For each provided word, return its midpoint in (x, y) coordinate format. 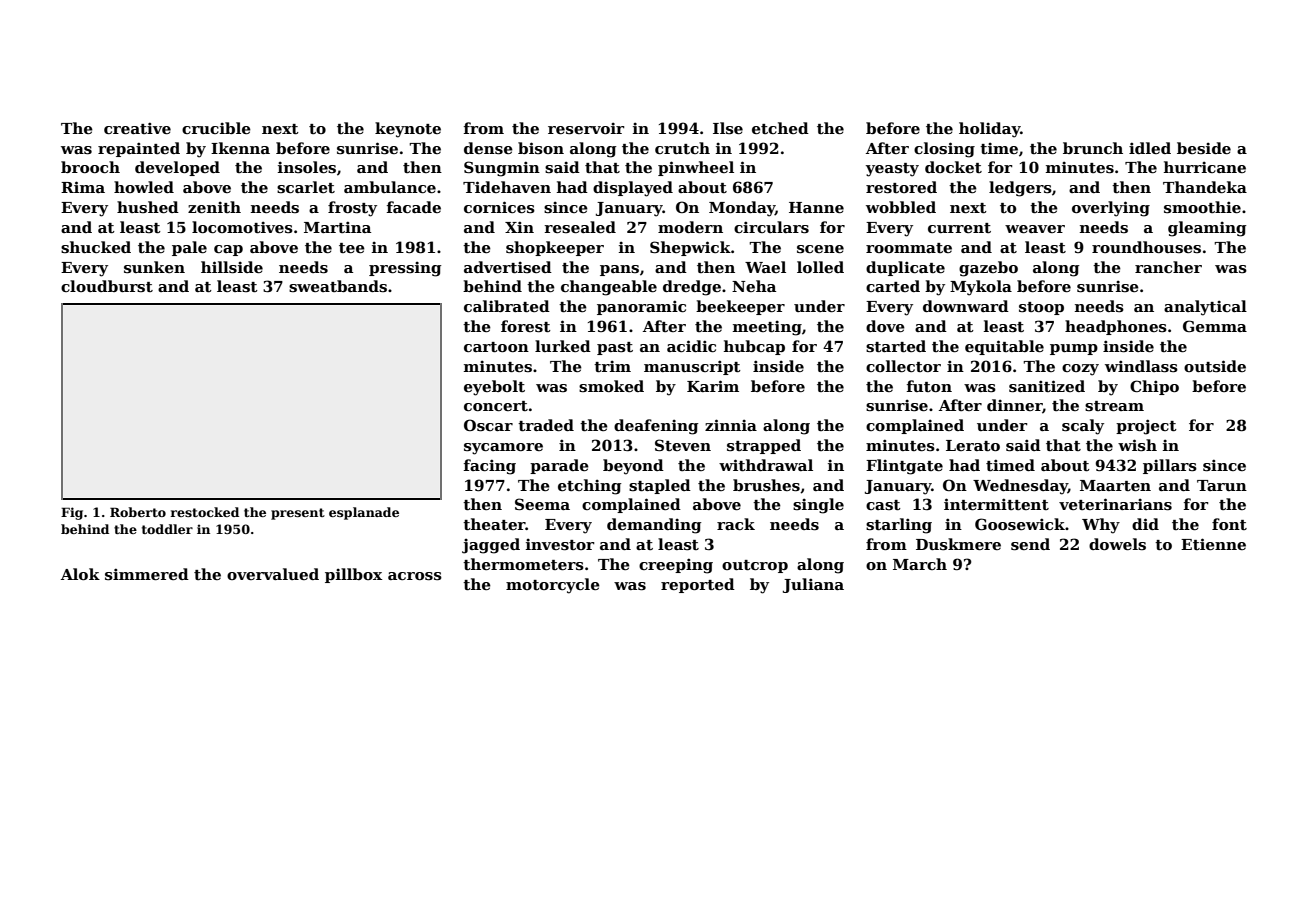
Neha (754, 286)
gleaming (1207, 229)
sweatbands (338, 286)
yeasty (892, 170)
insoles (307, 167)
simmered (147, 574)
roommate (909, 248)
